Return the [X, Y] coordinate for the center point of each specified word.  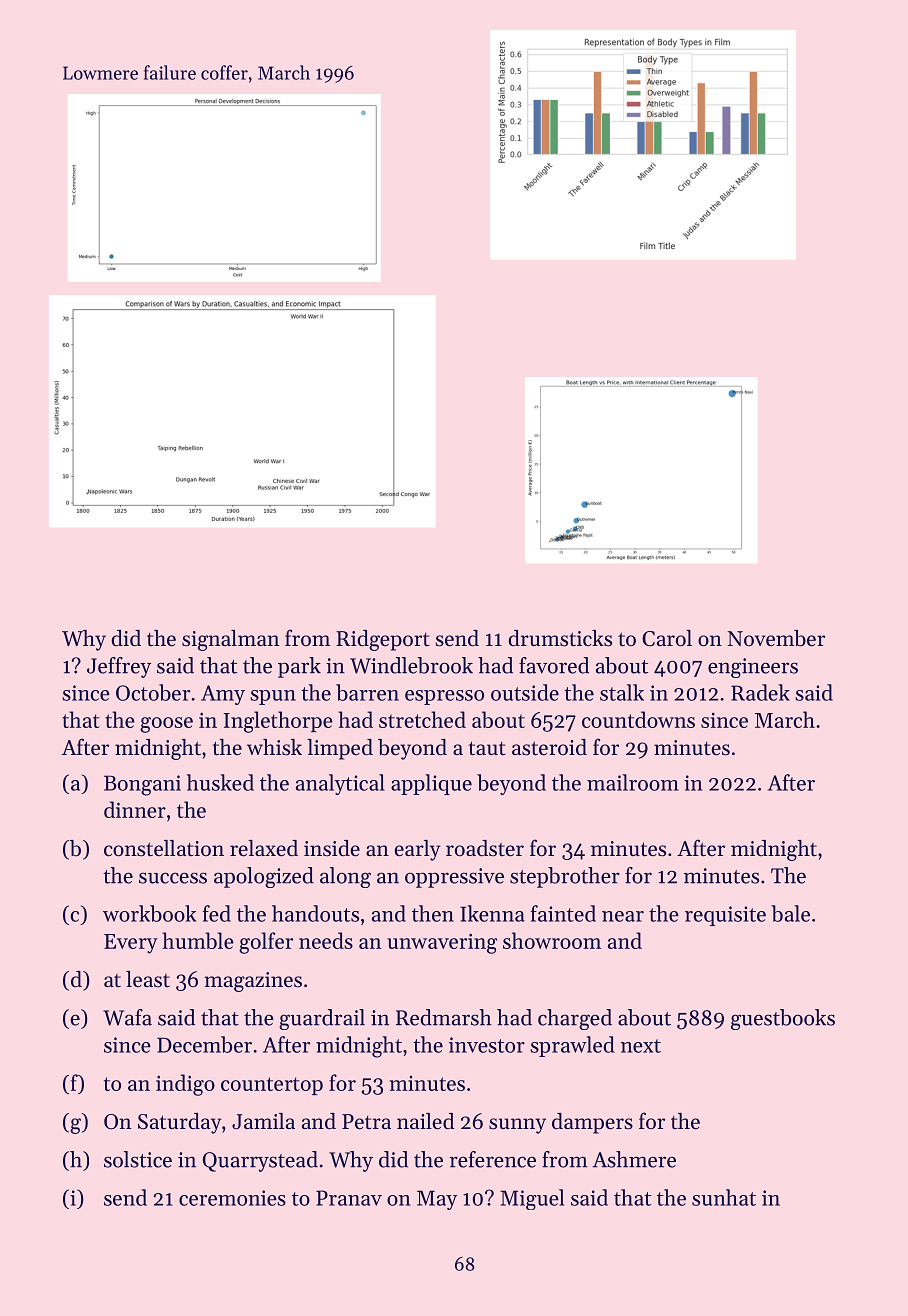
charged [575, 1019]
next [641, 1046]
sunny [517, 1126]
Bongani [142, 785]
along [345, 877]
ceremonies [232, 1198]
